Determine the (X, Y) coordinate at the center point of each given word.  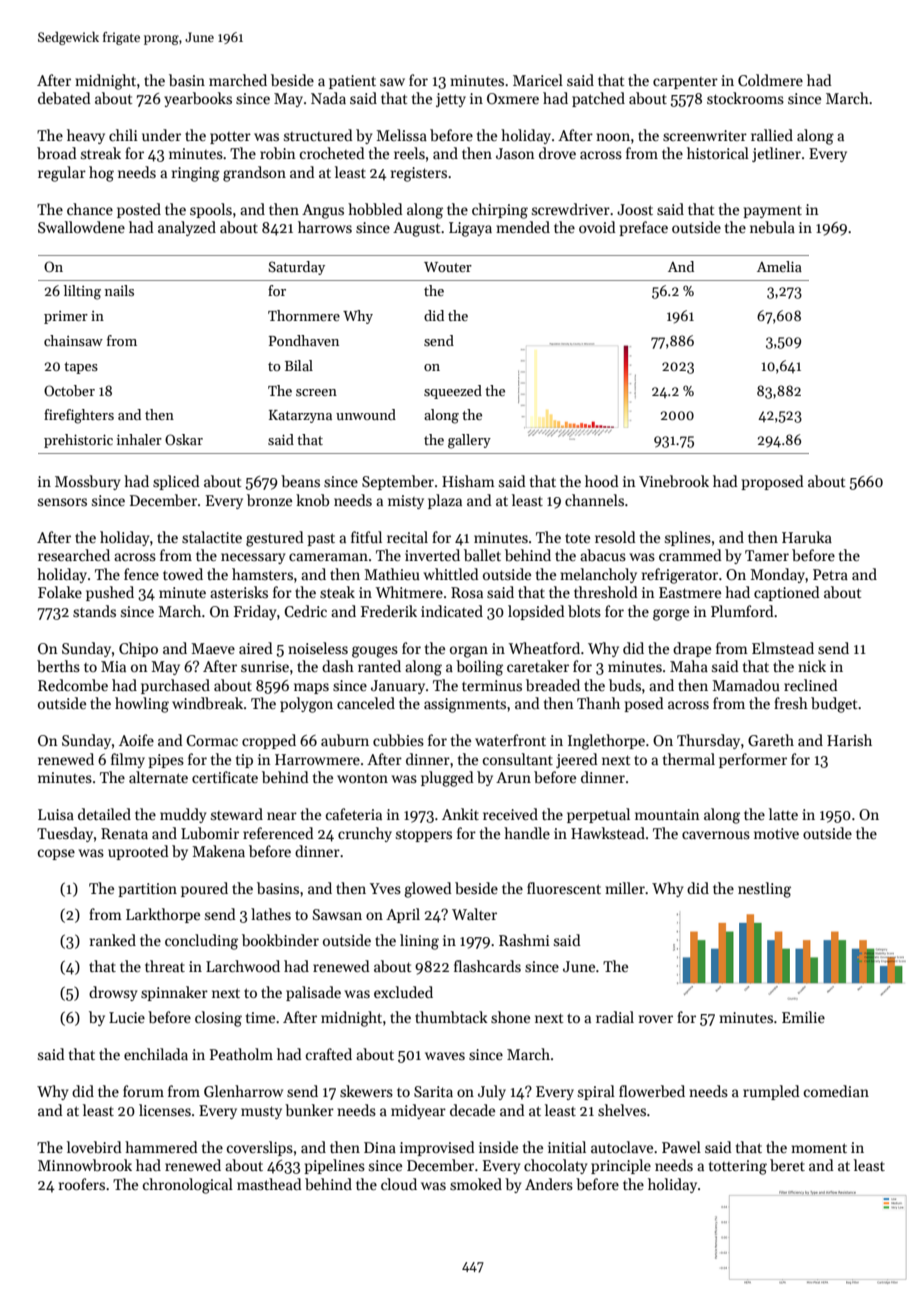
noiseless (318, 648)
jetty (451, 100)
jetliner (776, 154)
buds (625, 685)
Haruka (807, 537)
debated (64, 98)
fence (141, 574)
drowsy (113, 993)
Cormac (212, 740)
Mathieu (392, 574)
